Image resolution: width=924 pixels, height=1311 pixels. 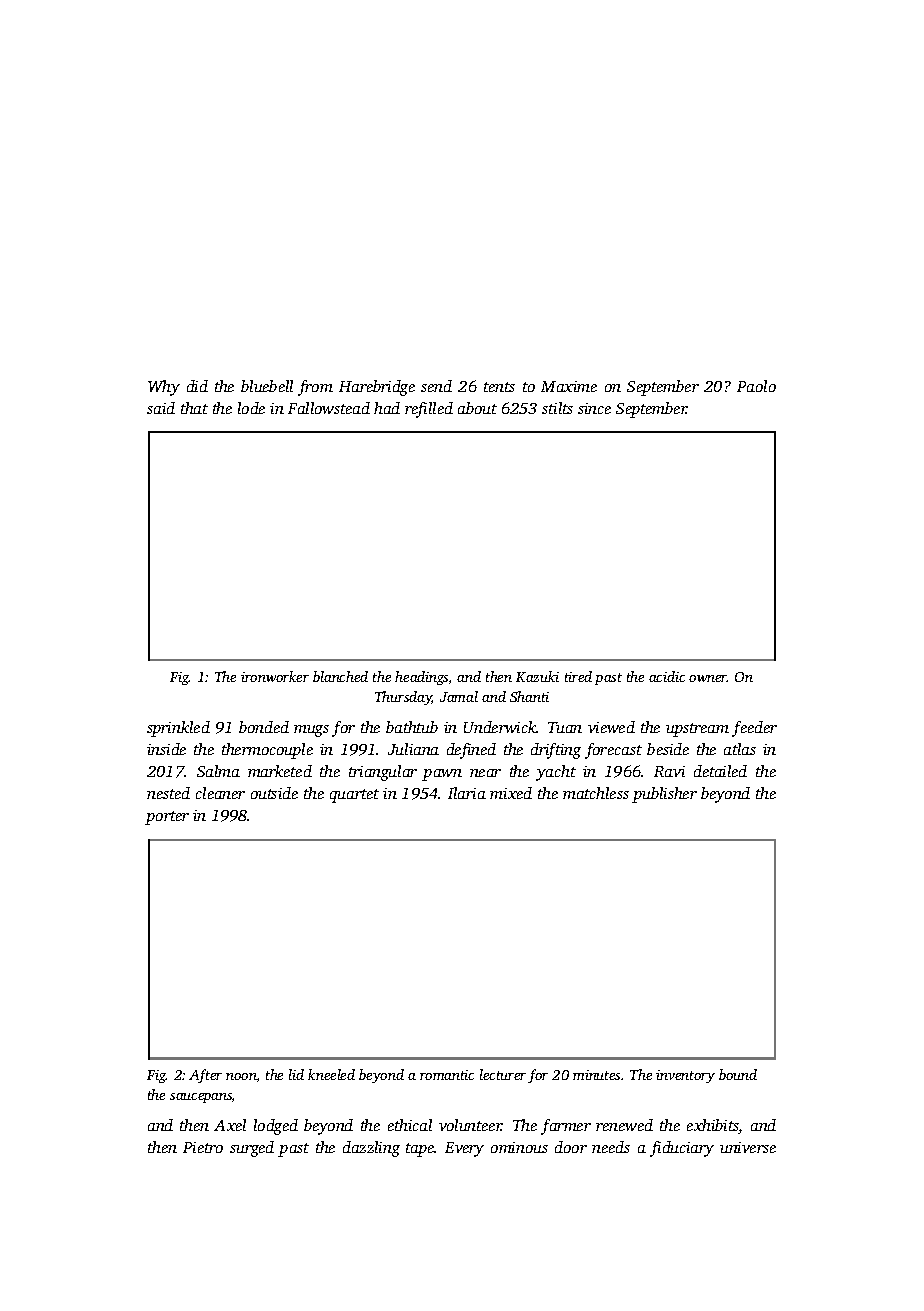 I want to click on Harebridge, so click(x=377, y=388).
